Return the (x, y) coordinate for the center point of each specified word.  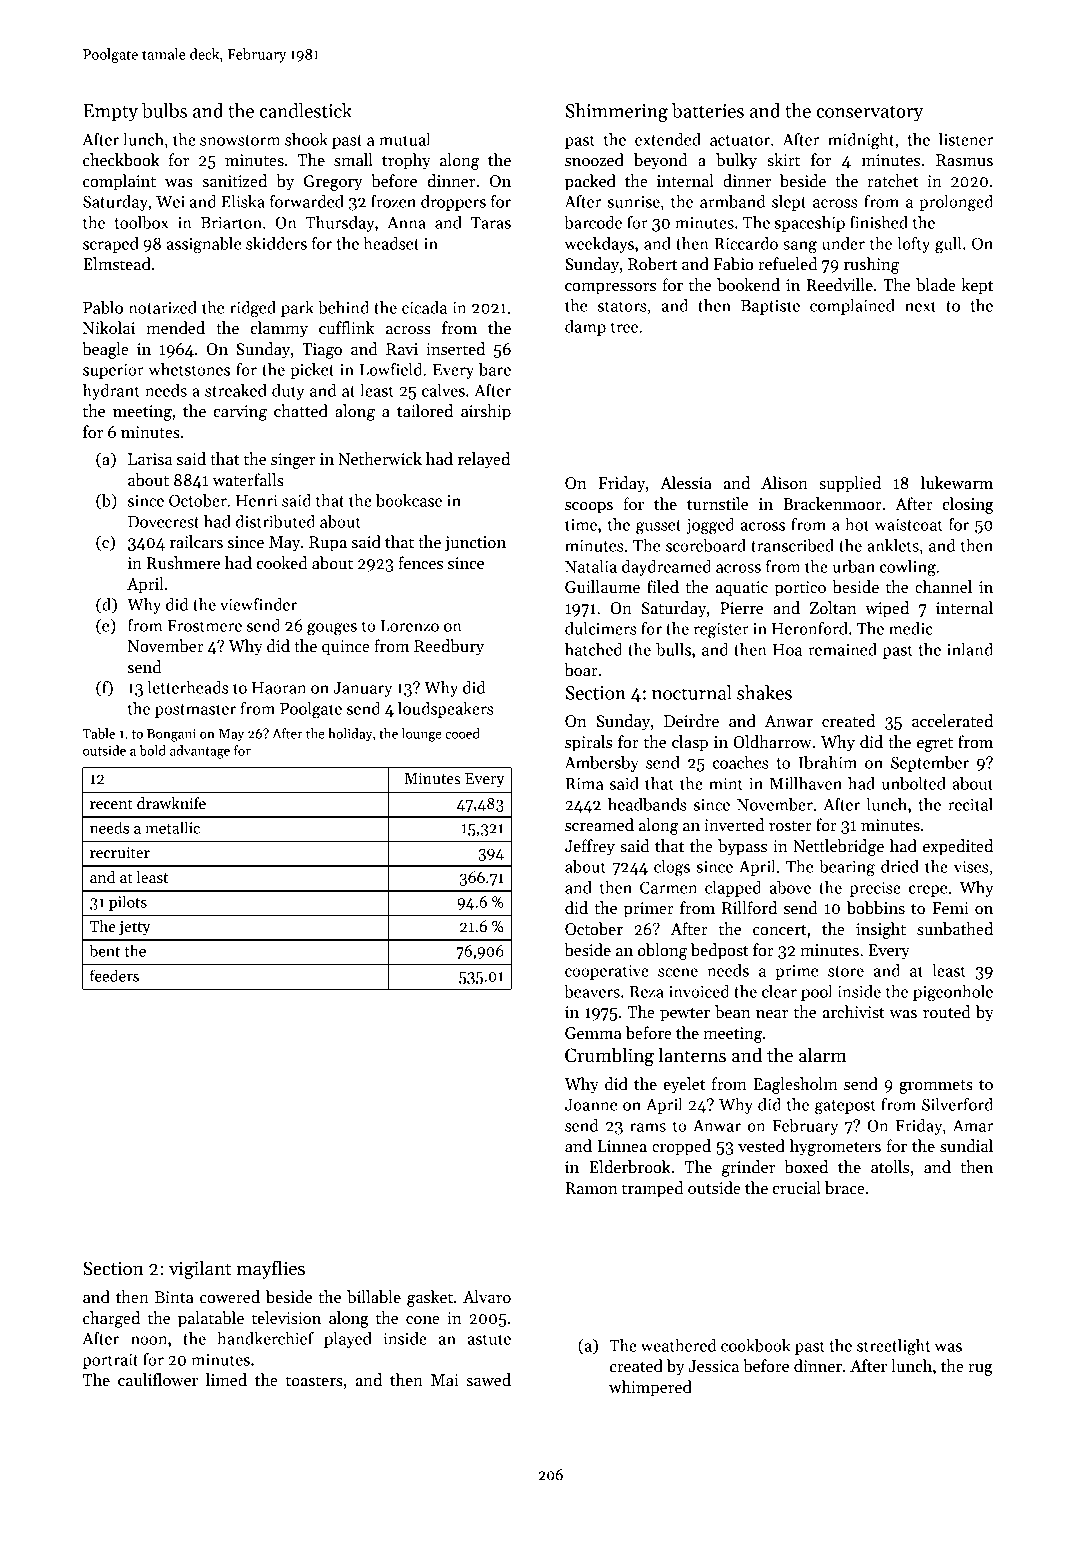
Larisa (150, 459)
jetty (135, 928)
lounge (421, 735)
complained (852, 307)
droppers (453, 203)
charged (111, 1319)
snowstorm (240, 140)
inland (970, 649)
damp (585, 328)
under (843, 243)
